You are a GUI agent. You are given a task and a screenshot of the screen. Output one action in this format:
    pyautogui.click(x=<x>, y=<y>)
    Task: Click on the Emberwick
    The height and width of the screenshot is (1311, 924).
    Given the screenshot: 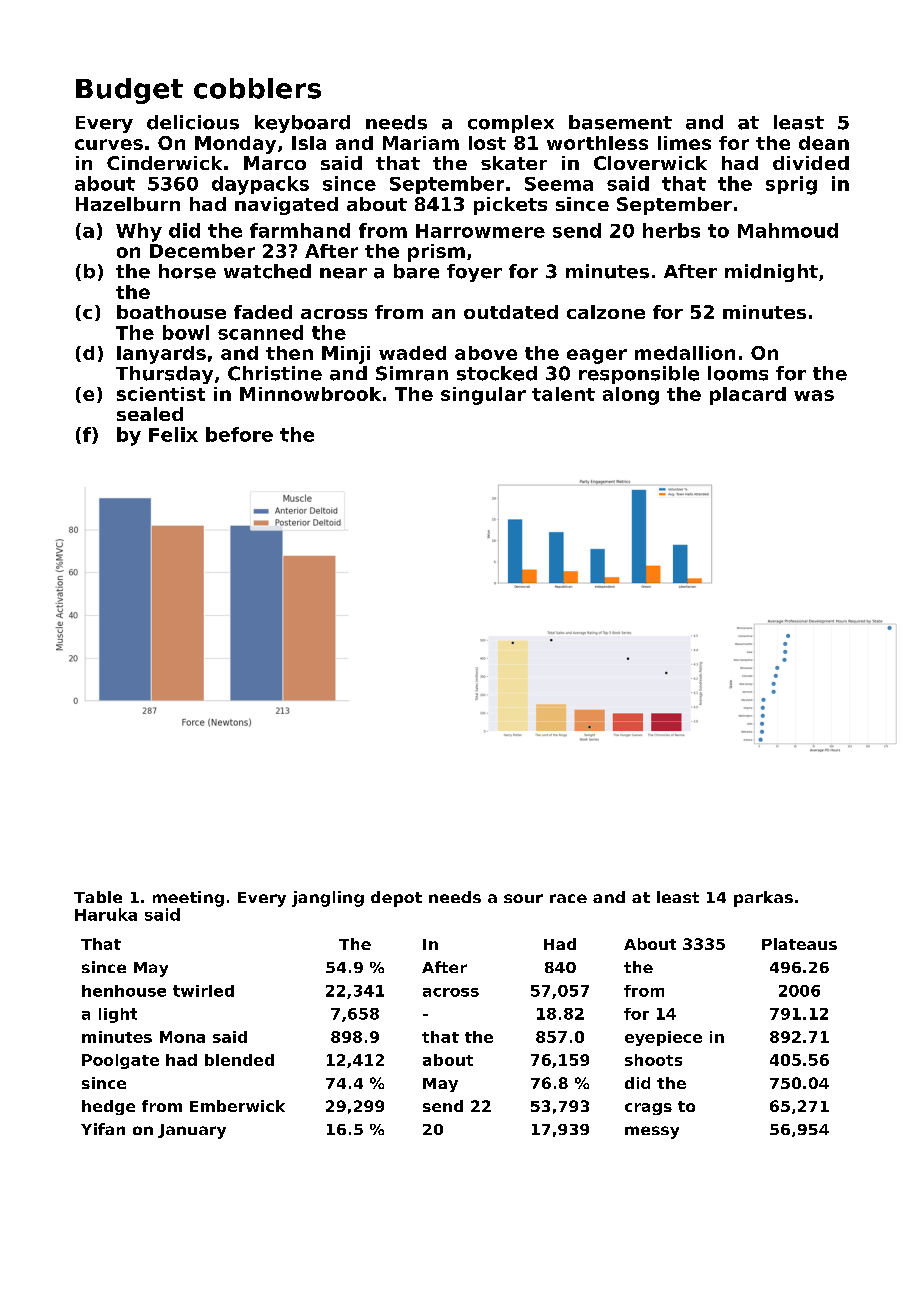 What is the action you would take?
    pyautogui.click(x=237, y=1106)
